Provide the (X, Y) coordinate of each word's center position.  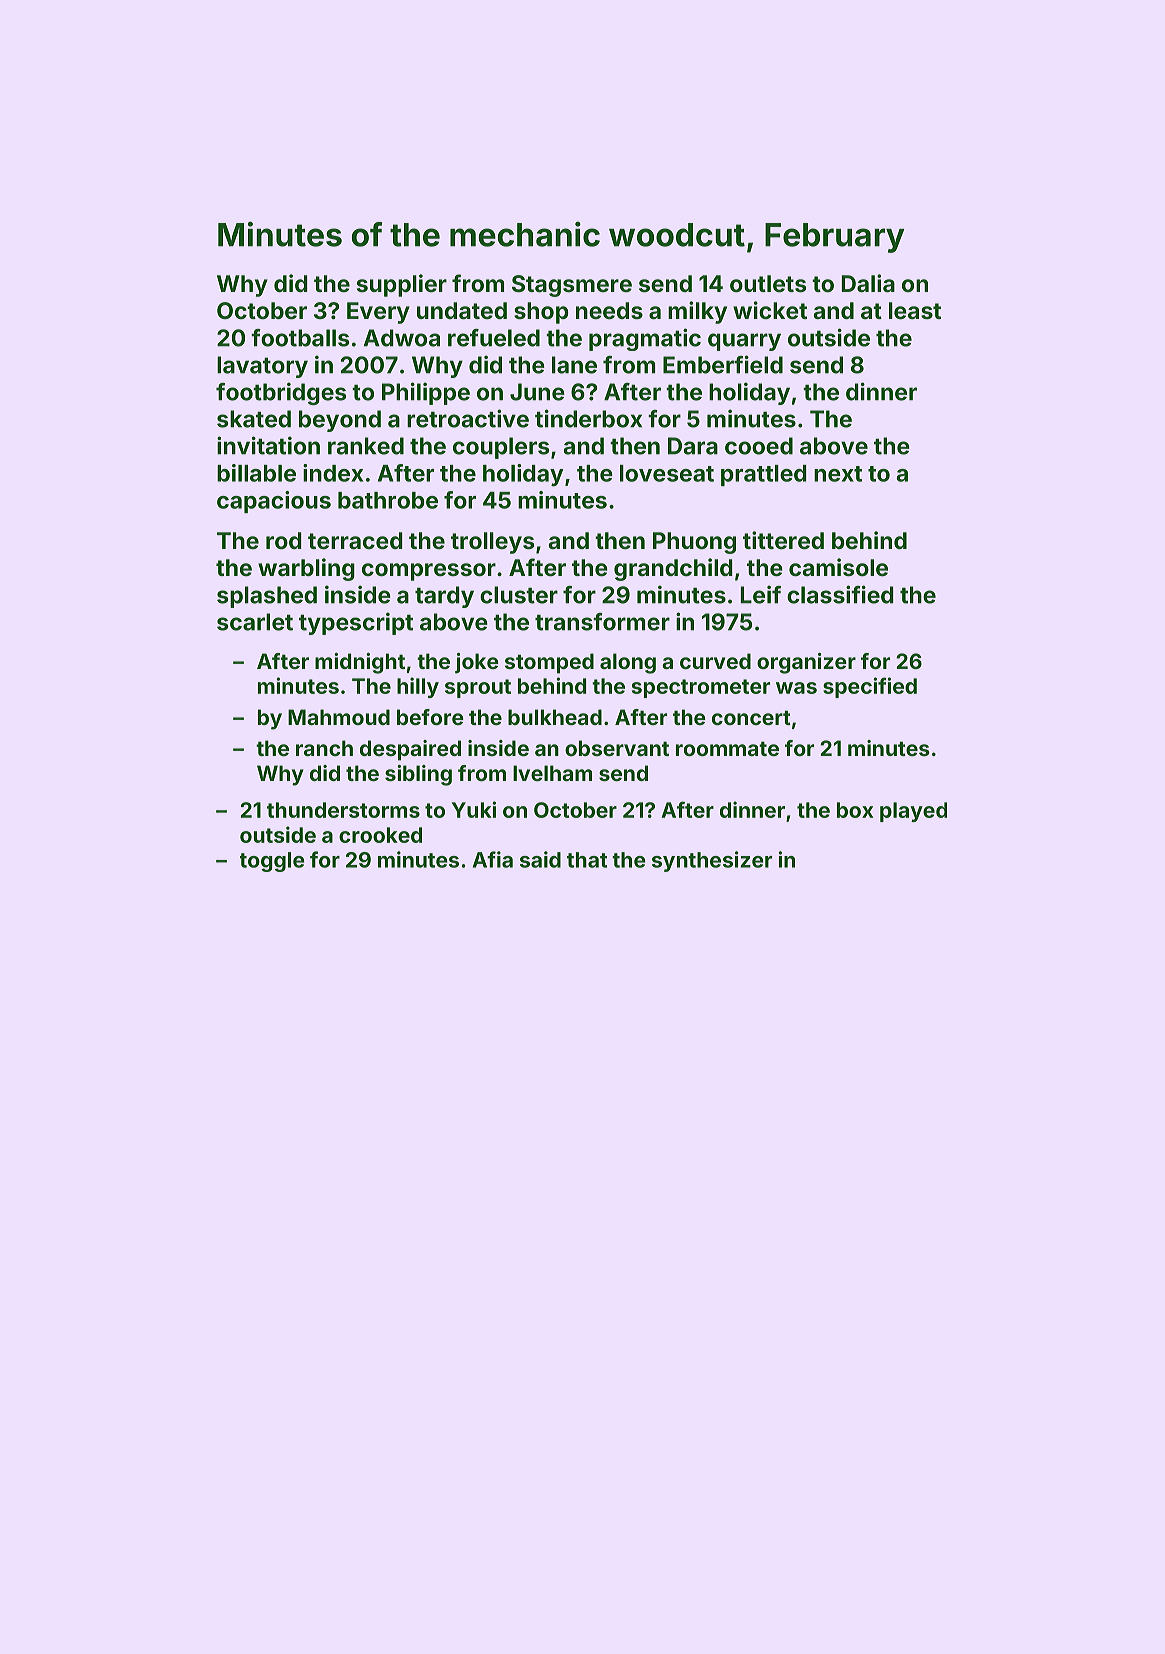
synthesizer (712, 861)
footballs (300, 338)
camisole (838, 567)
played (913, 812)
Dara (693, 446)
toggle (272, 862)
